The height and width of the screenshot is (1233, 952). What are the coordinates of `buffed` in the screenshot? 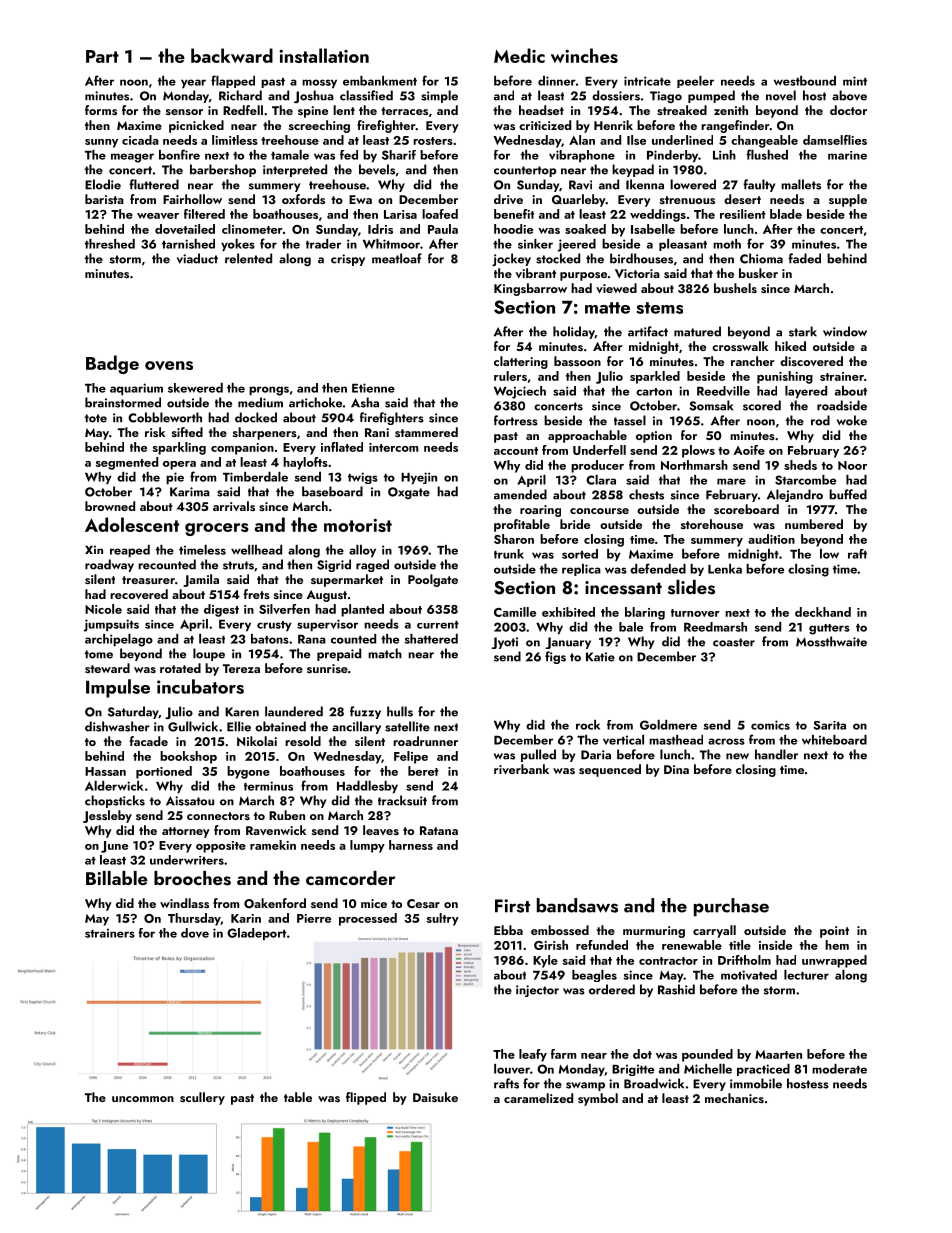 It's located at (848, 494).
